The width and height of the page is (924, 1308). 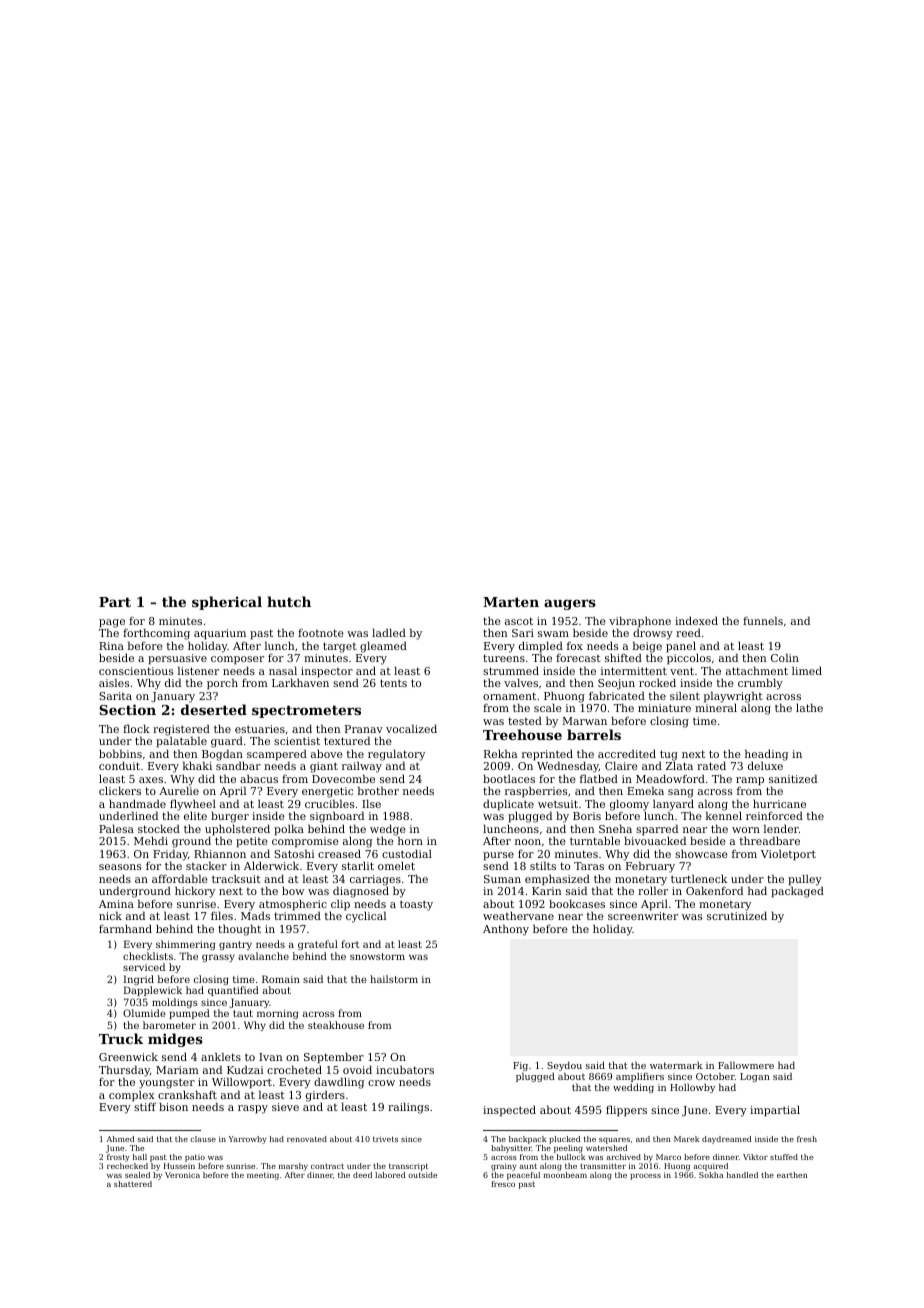 What do you see at coordinates (509, 1111) in the page?
I see `inspected` at bounding box center [509, 1111].
